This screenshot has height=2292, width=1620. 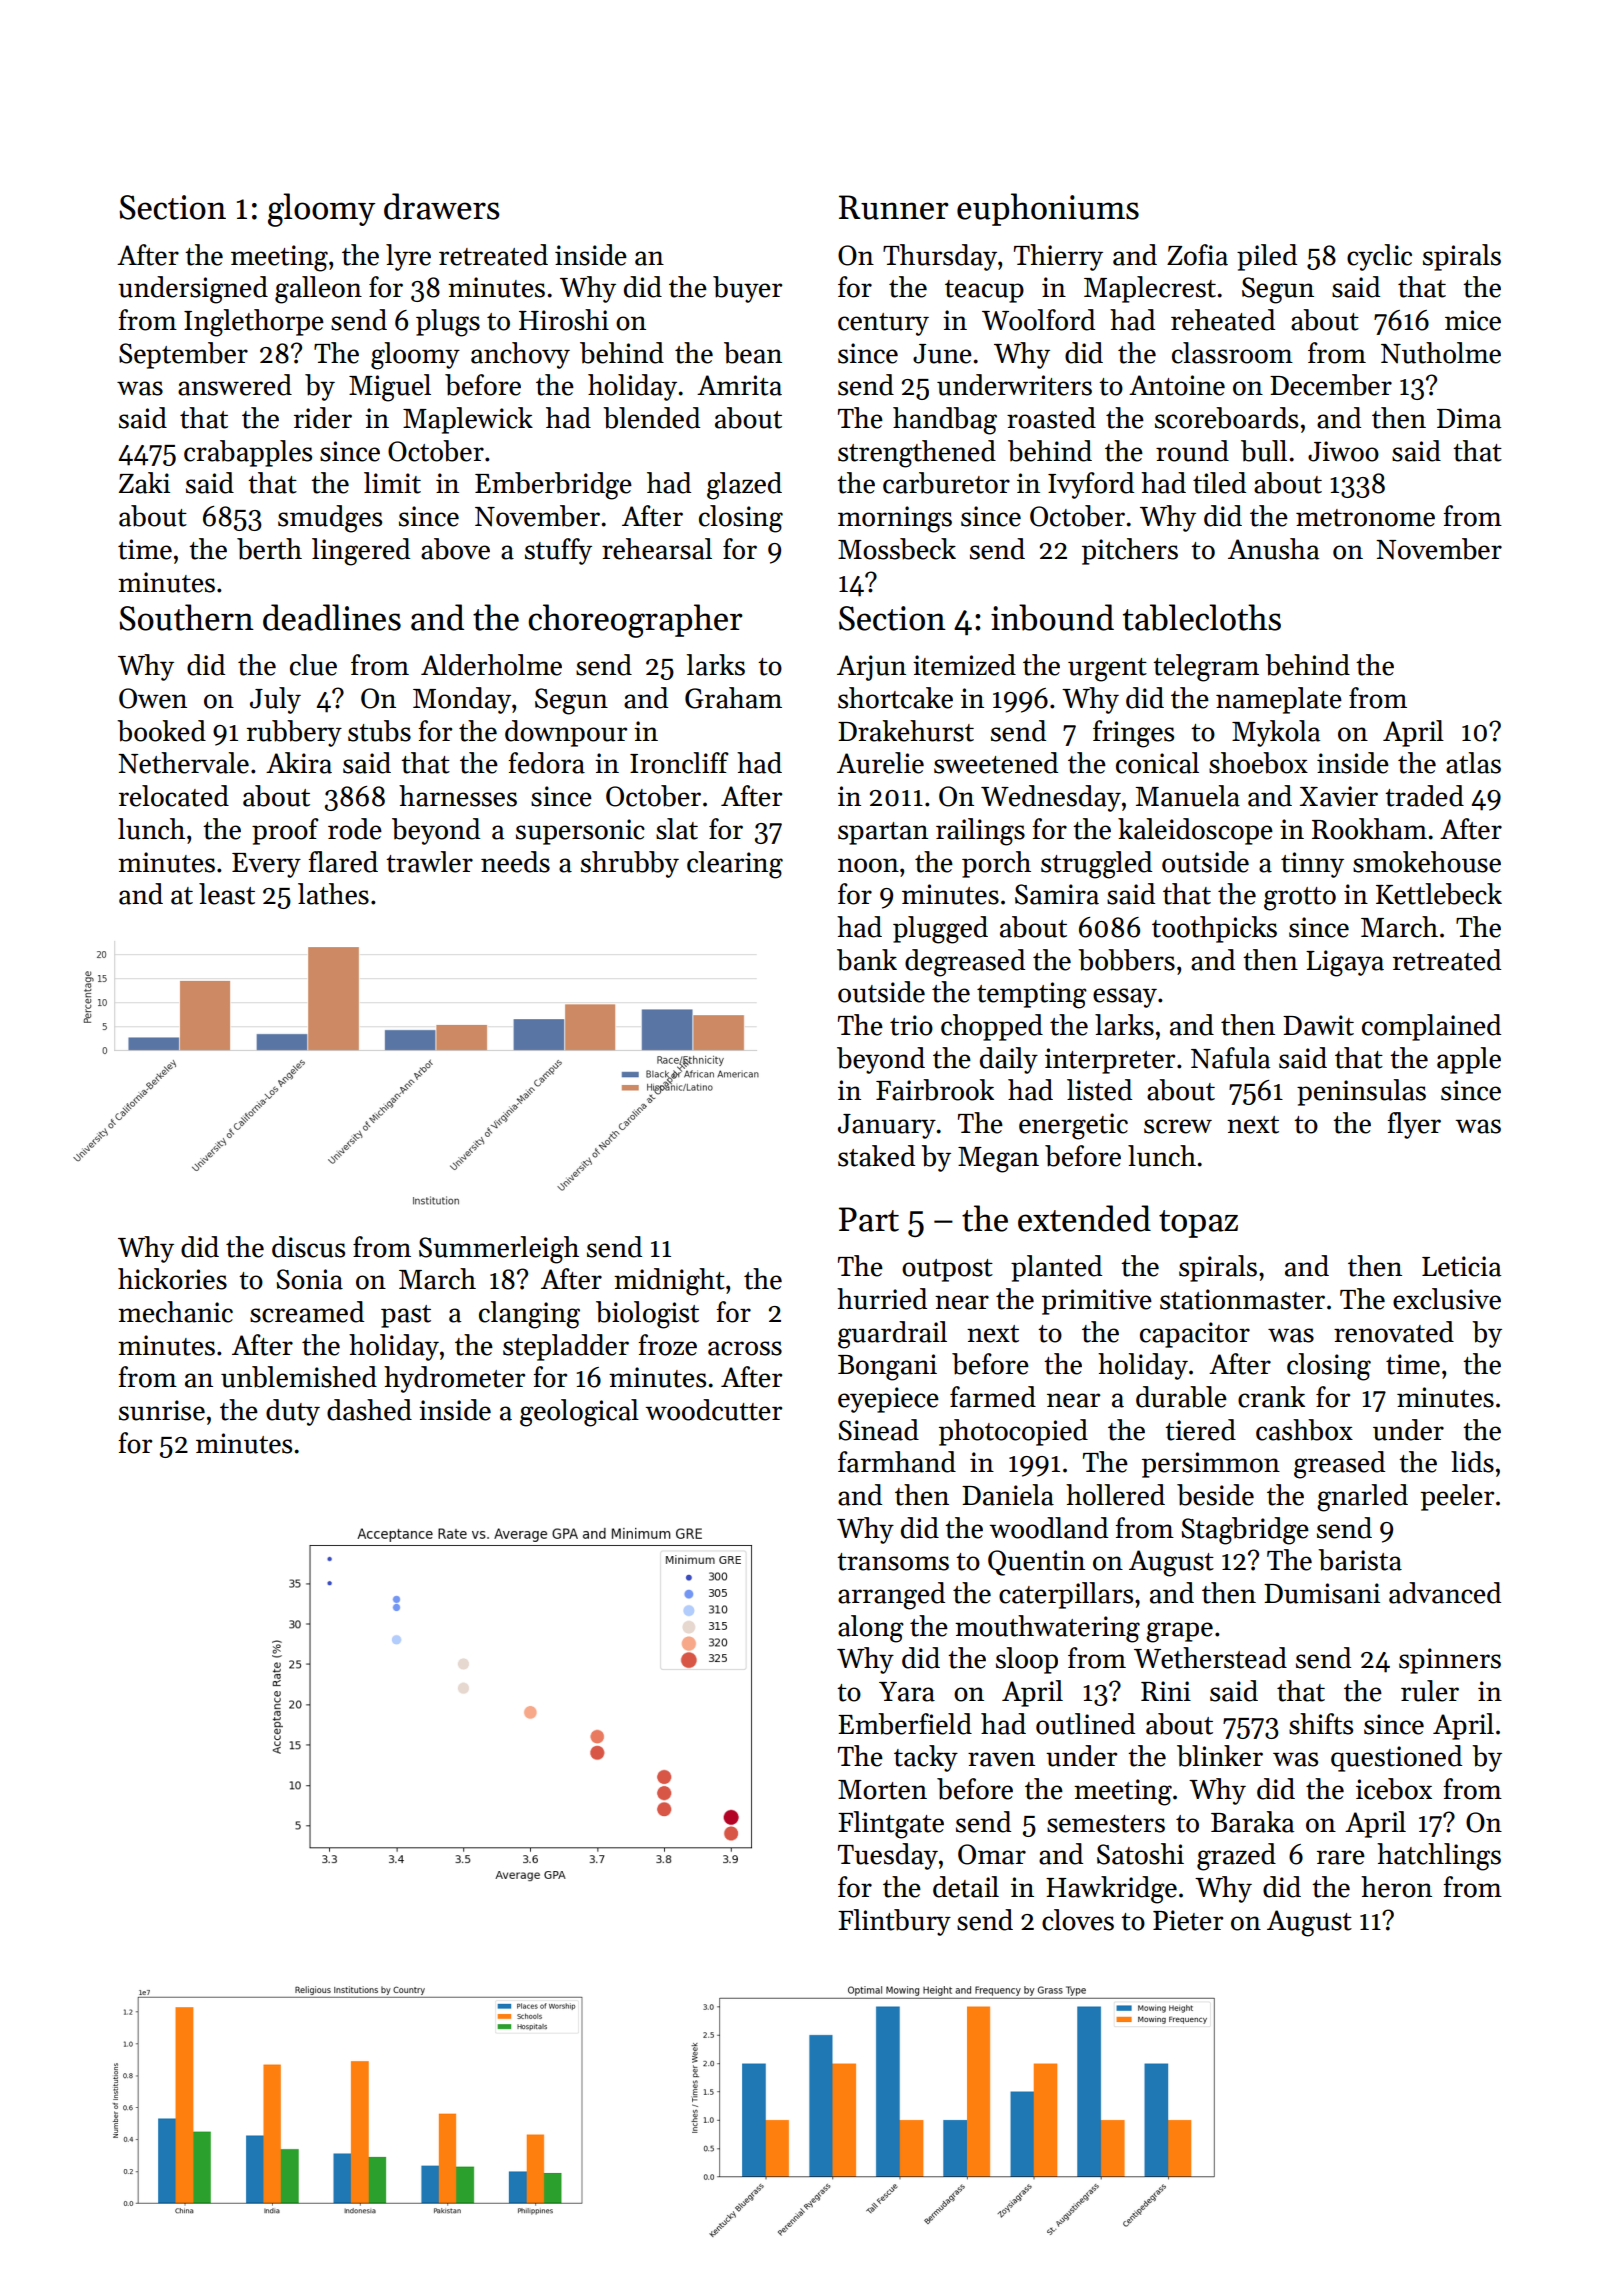 I want to click on photocopied, so click(x=1013, y=1432).
